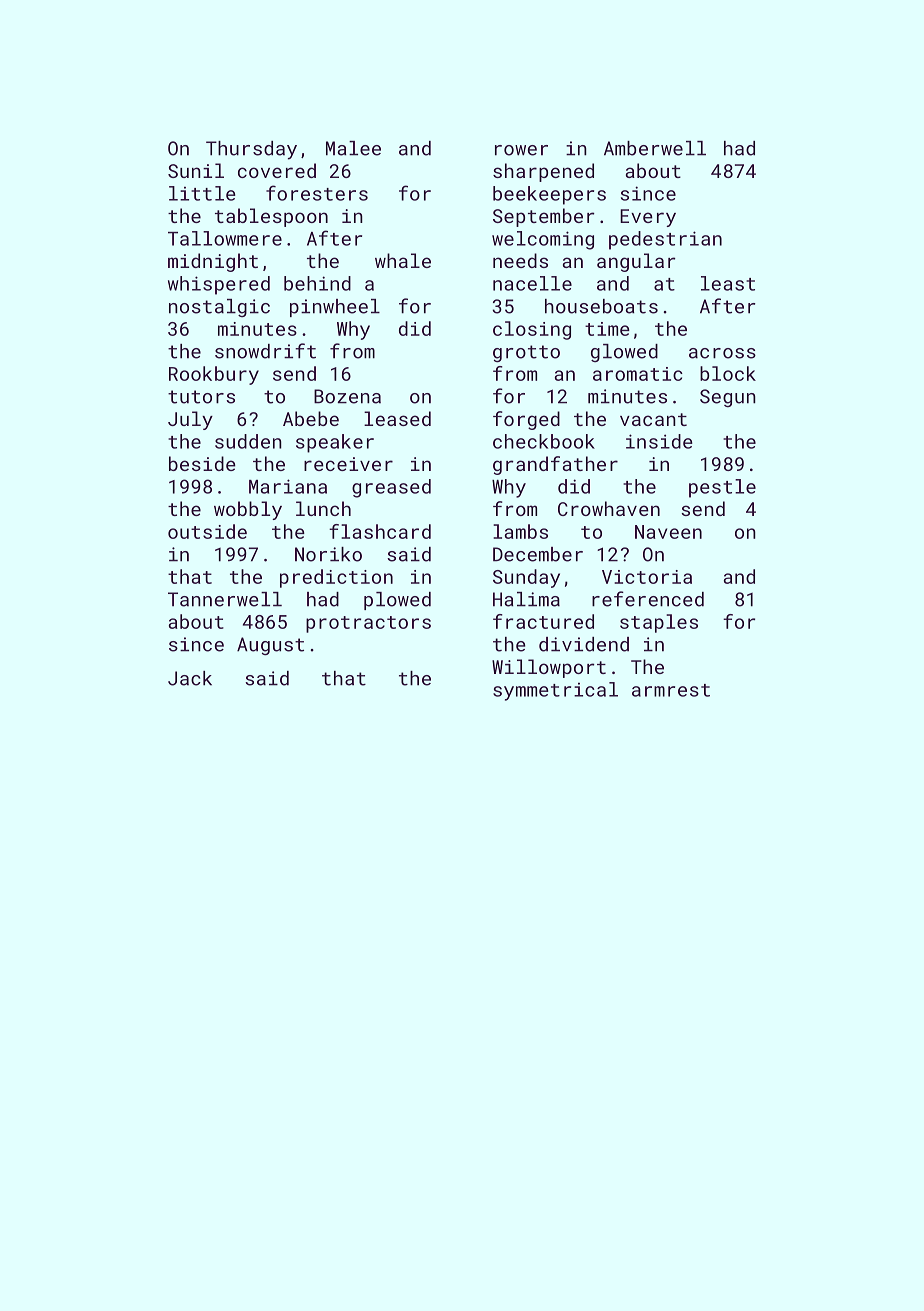 Image resolution: width=924 pixels, height=1311 pixels. What do you see at coordinates (202, 463) in the screenshot?
I see `beside` at bounding box center [202, 463].
